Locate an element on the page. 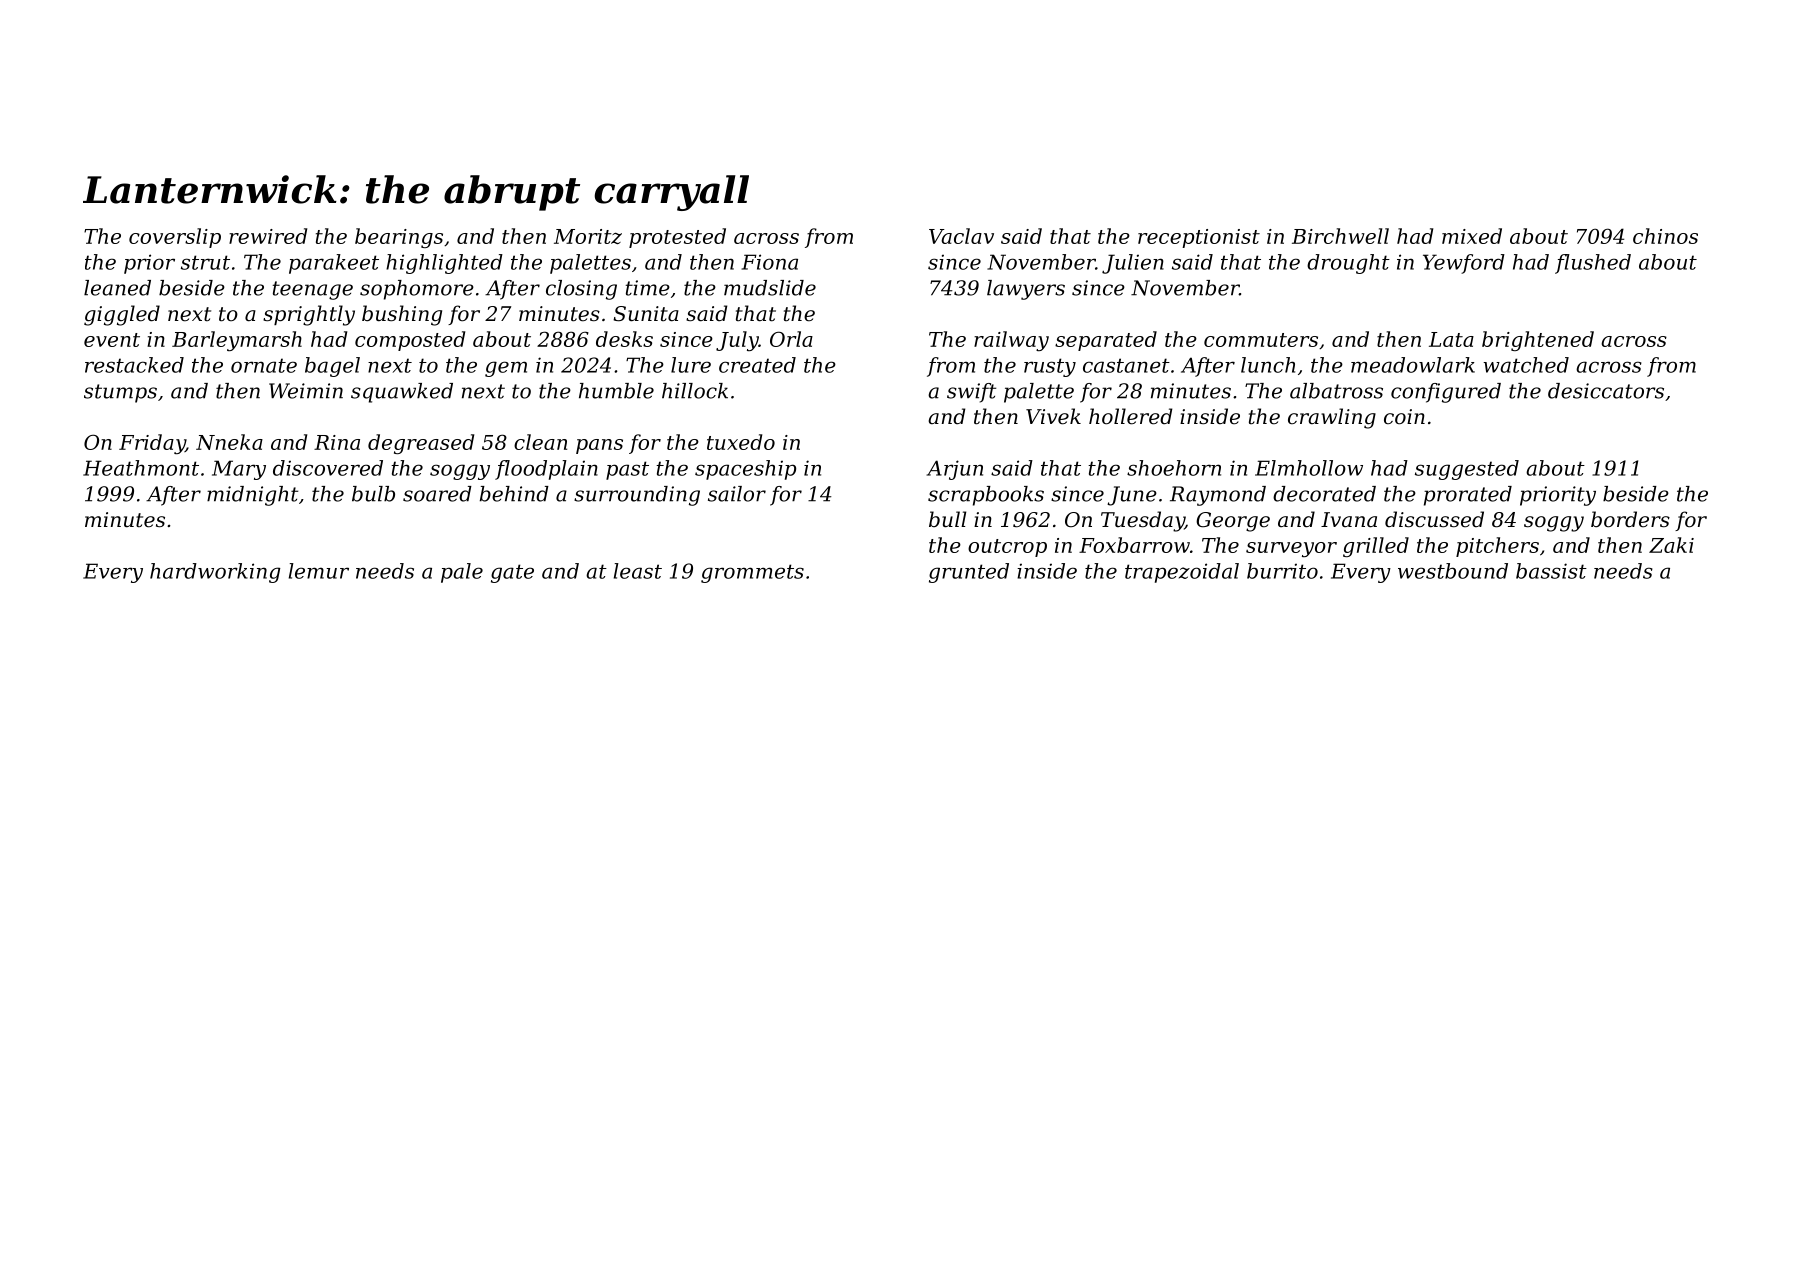 This page has width=1798, height=1271. discussed is located at coordinates (1434, 519).
